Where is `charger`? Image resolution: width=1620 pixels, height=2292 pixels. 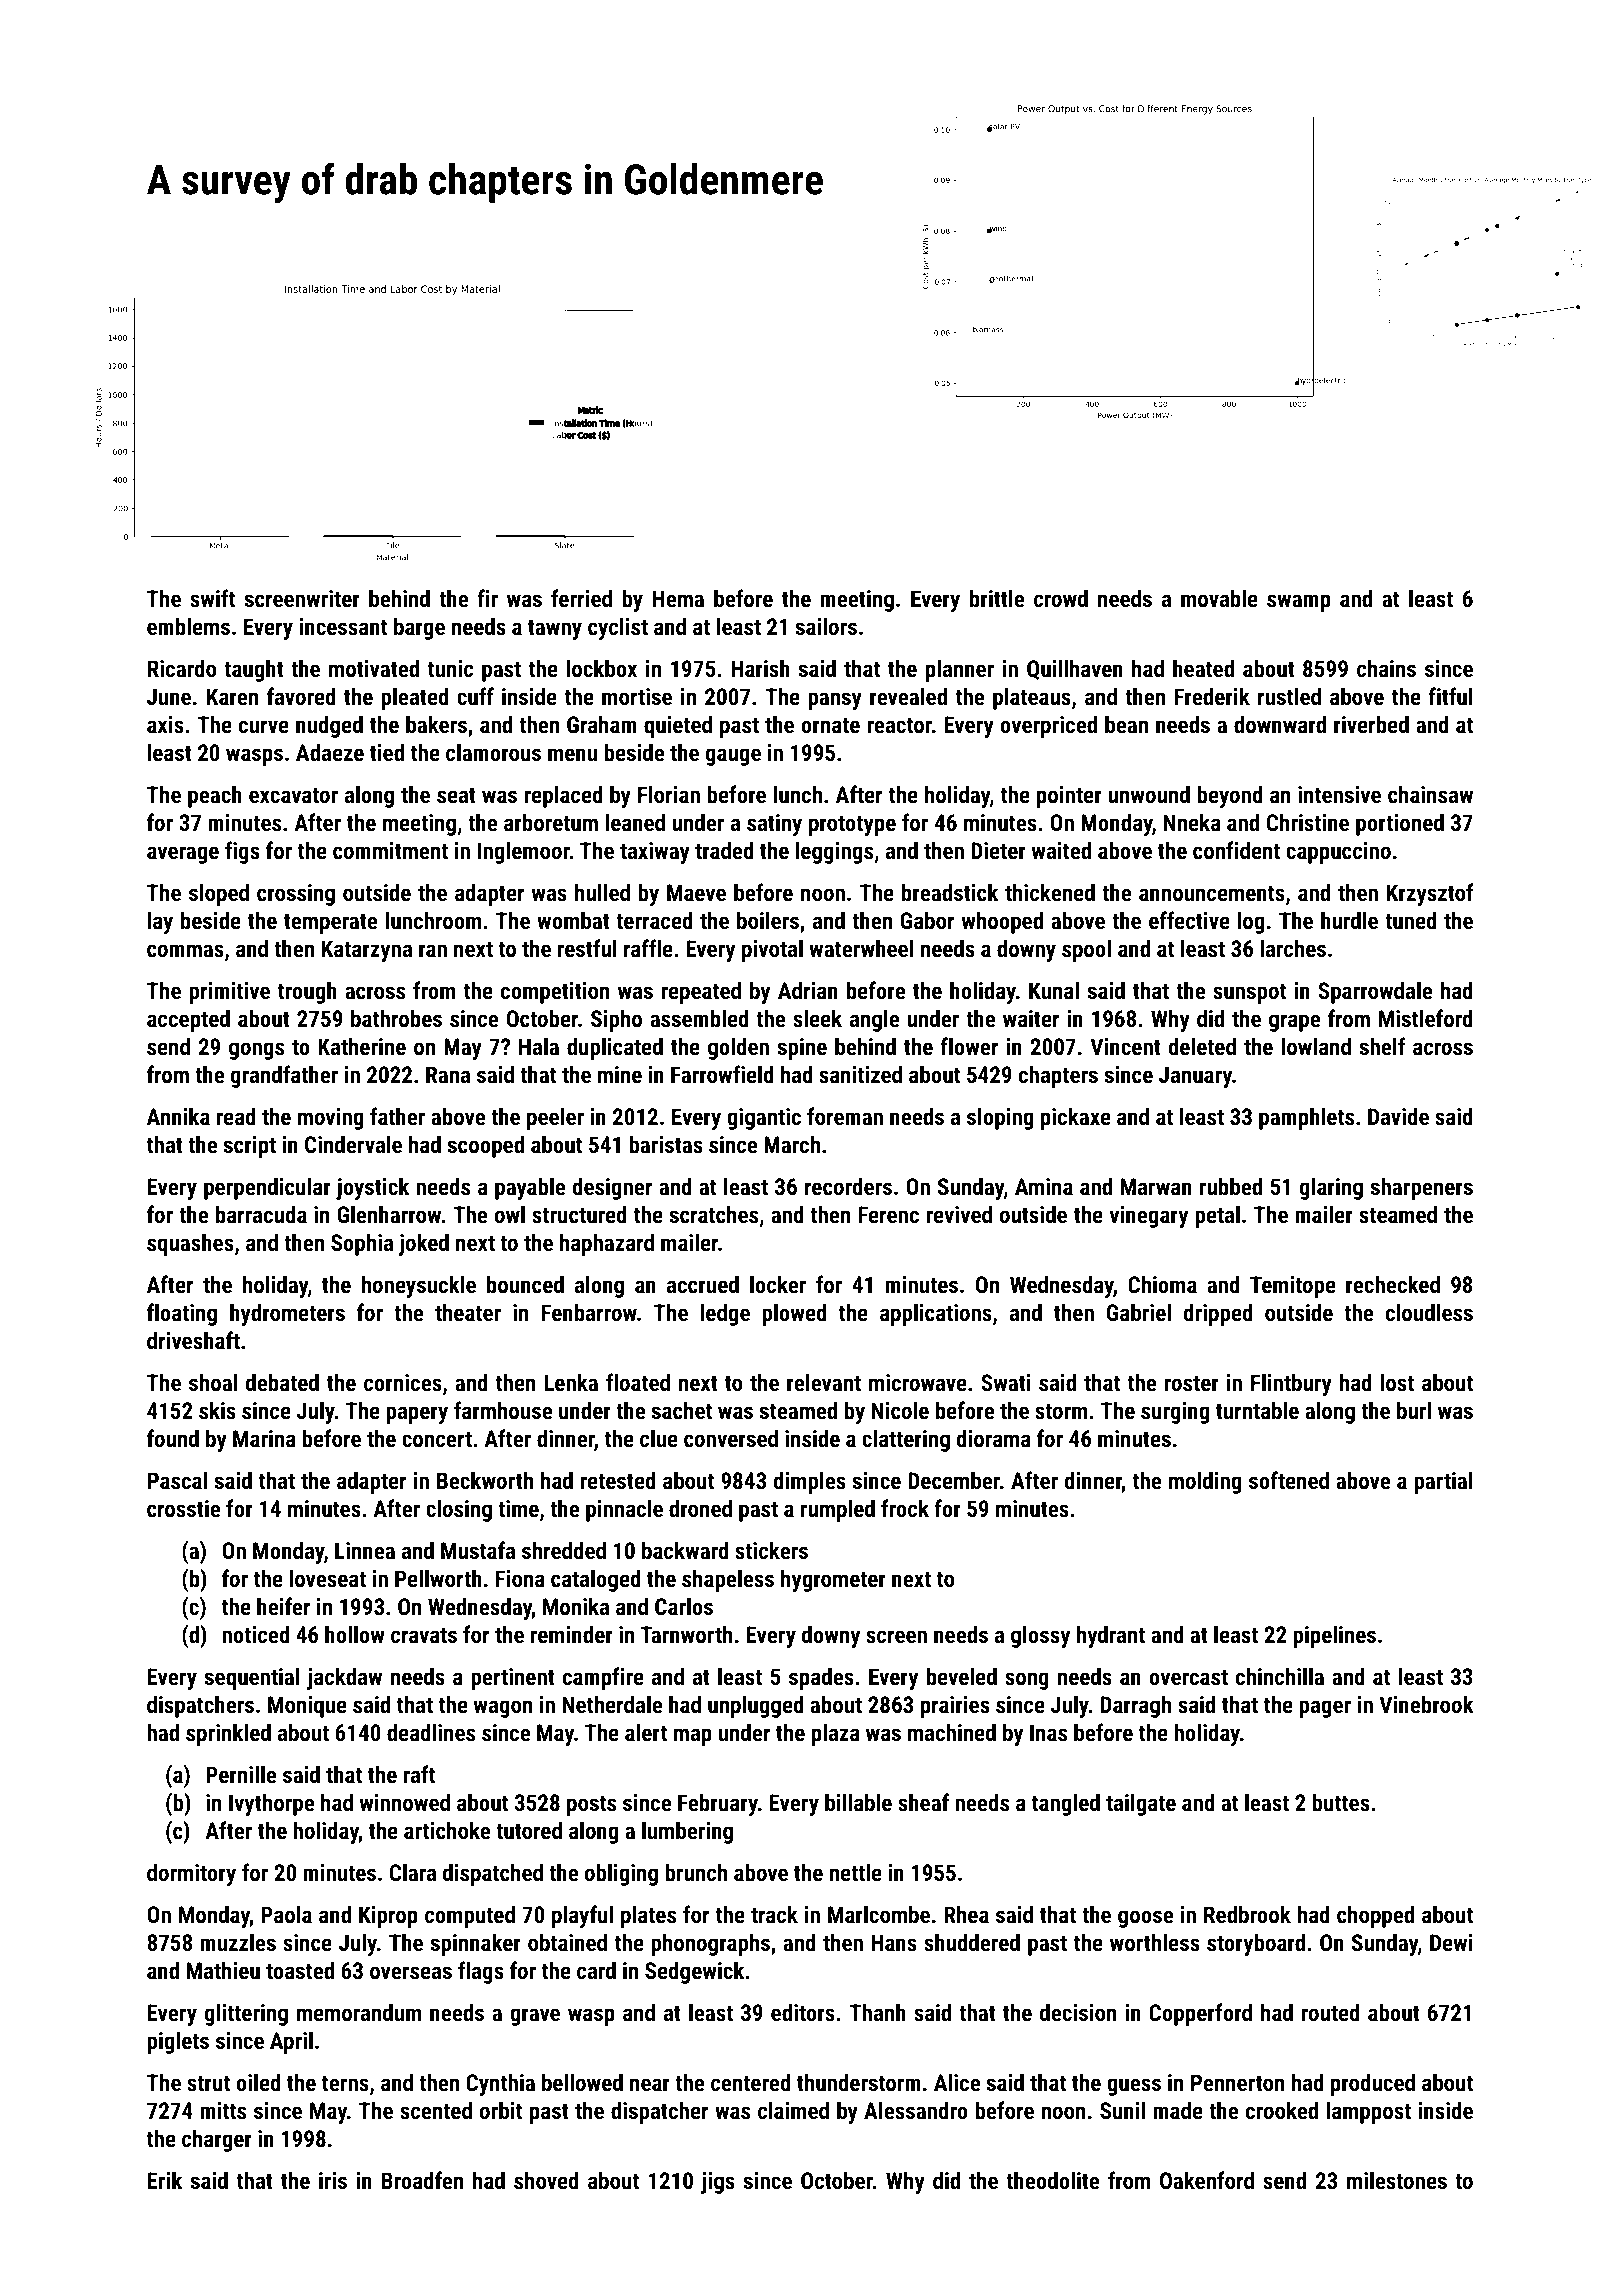
charger is located at coordinates (217, 2140).
